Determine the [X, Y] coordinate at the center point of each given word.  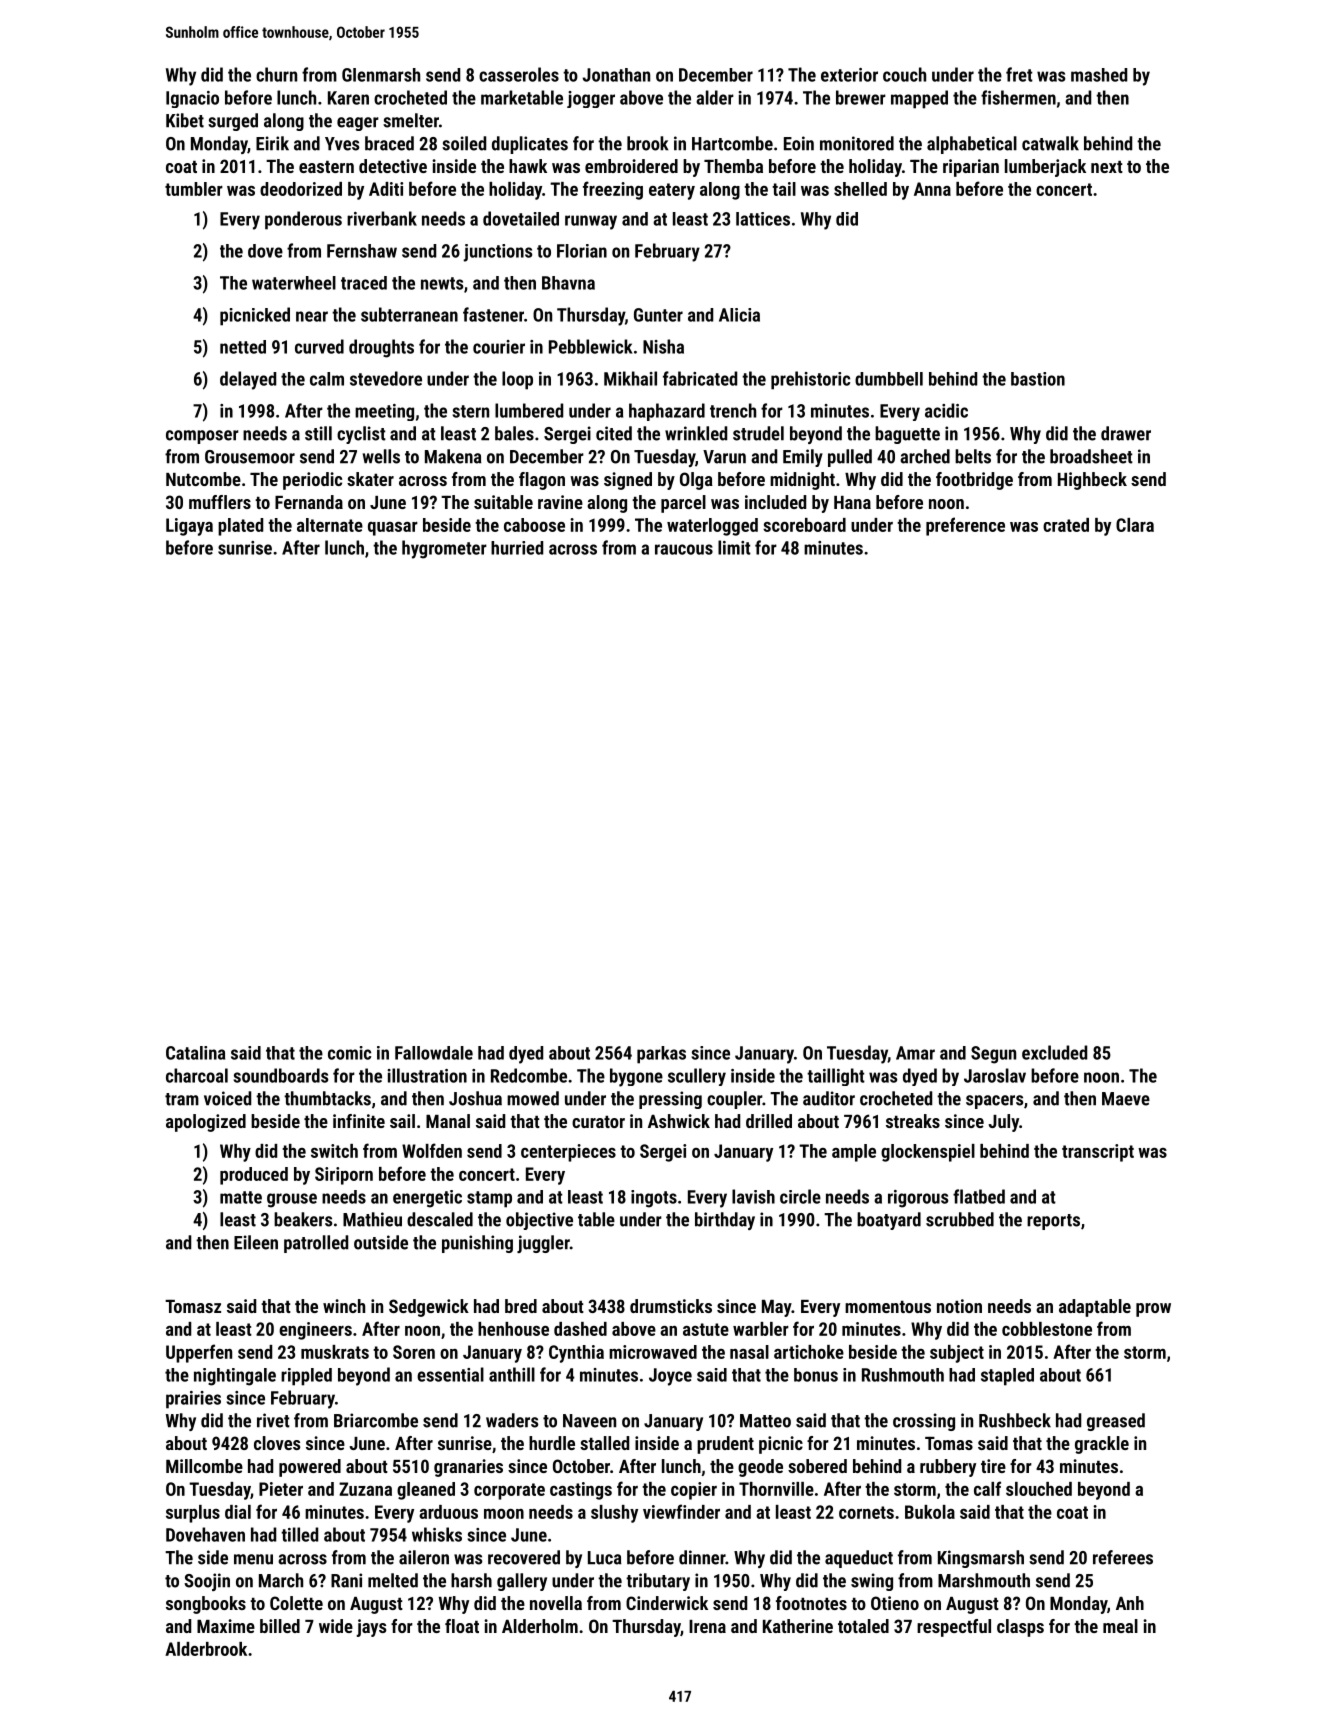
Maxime [226, 1626]
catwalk [1050, 143]
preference [965, 526]
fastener [493, 314]
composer [202, 437]
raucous [684, 549]
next [1107, 167]
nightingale [235, 1377]
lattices [763, 219]
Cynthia [576, 1354]
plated [240, 527]
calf [987, 1488]
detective [393, 166]
